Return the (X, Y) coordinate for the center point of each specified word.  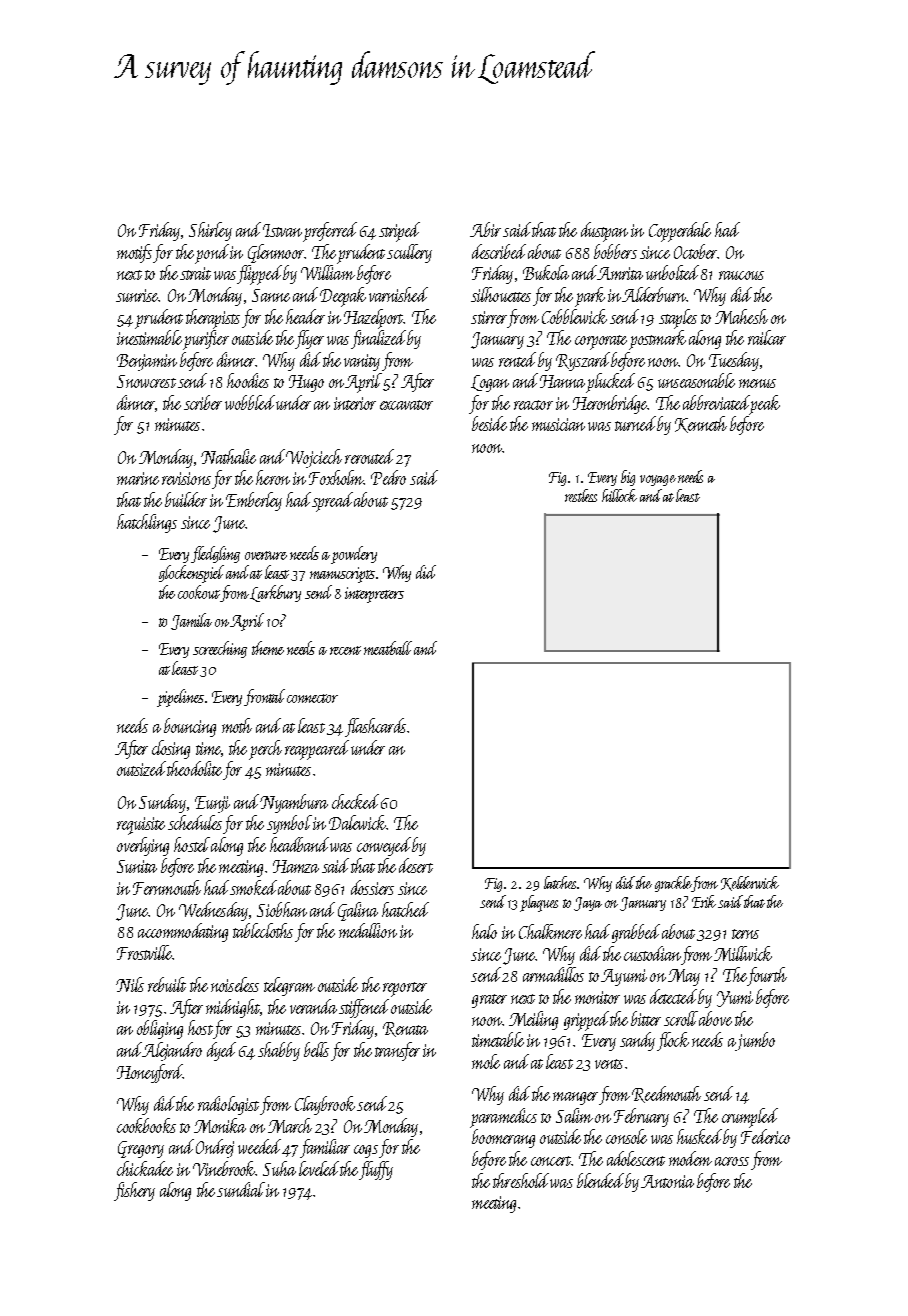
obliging (160, 1029)
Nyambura (294, 803)
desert (416, 865)
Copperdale (680, 232)
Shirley (210, 231)
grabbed (636, 933)
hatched (405, 909)
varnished (398, 294)
